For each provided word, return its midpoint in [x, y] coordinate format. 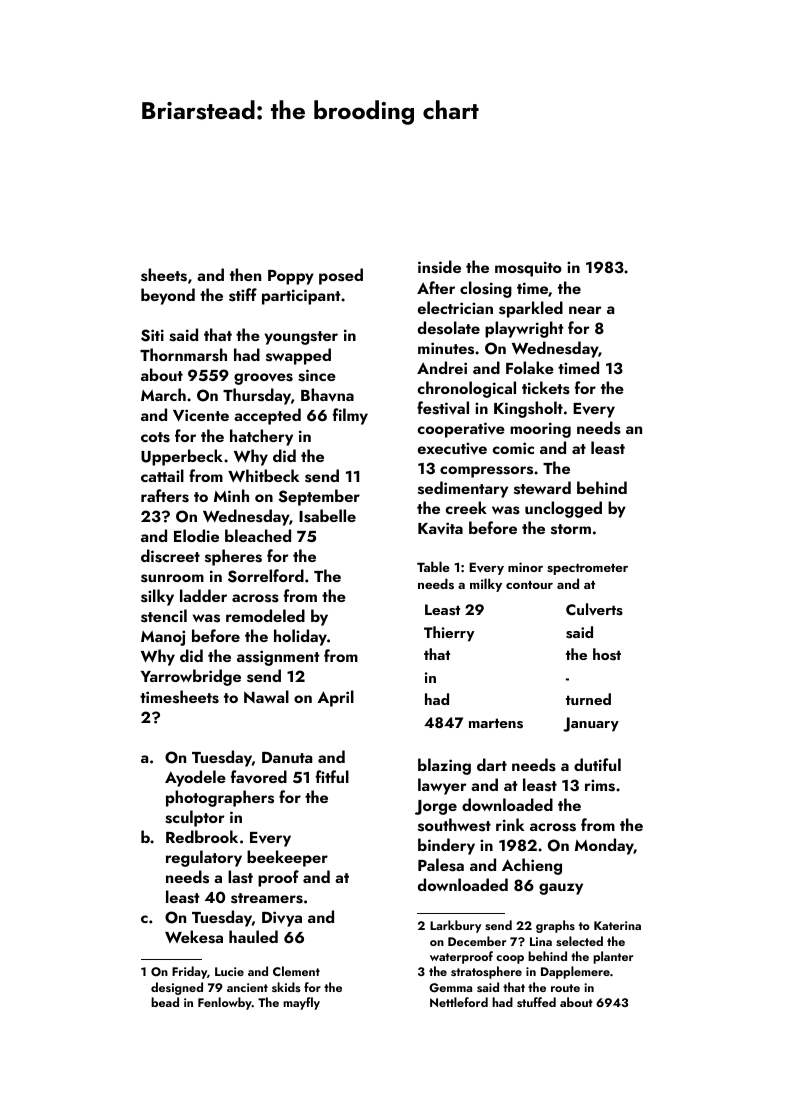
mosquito [528, 269]
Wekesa [194, 937]
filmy [350, 416]
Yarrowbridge [191, 677]
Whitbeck [263, 475]
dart [492, 764]
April [335, 698]
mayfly [301, 1003]
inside [439, 267]
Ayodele [195, 778]
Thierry [449, 634]
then [245, 274]
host [607, 654]
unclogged [563, 509]
